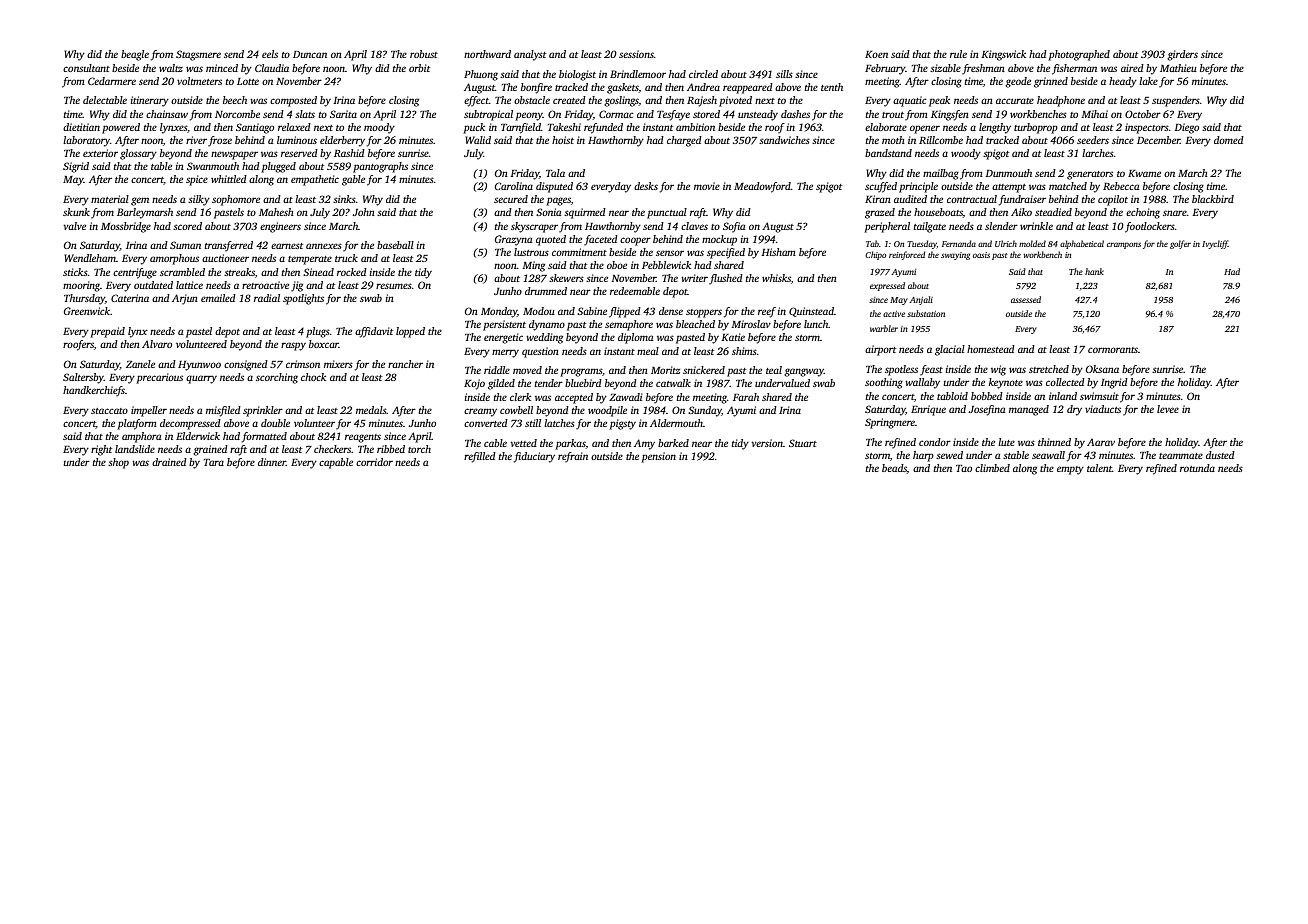 This screenshot has height=924, width=1308. I want to click on beagle, so click(135, 55).
